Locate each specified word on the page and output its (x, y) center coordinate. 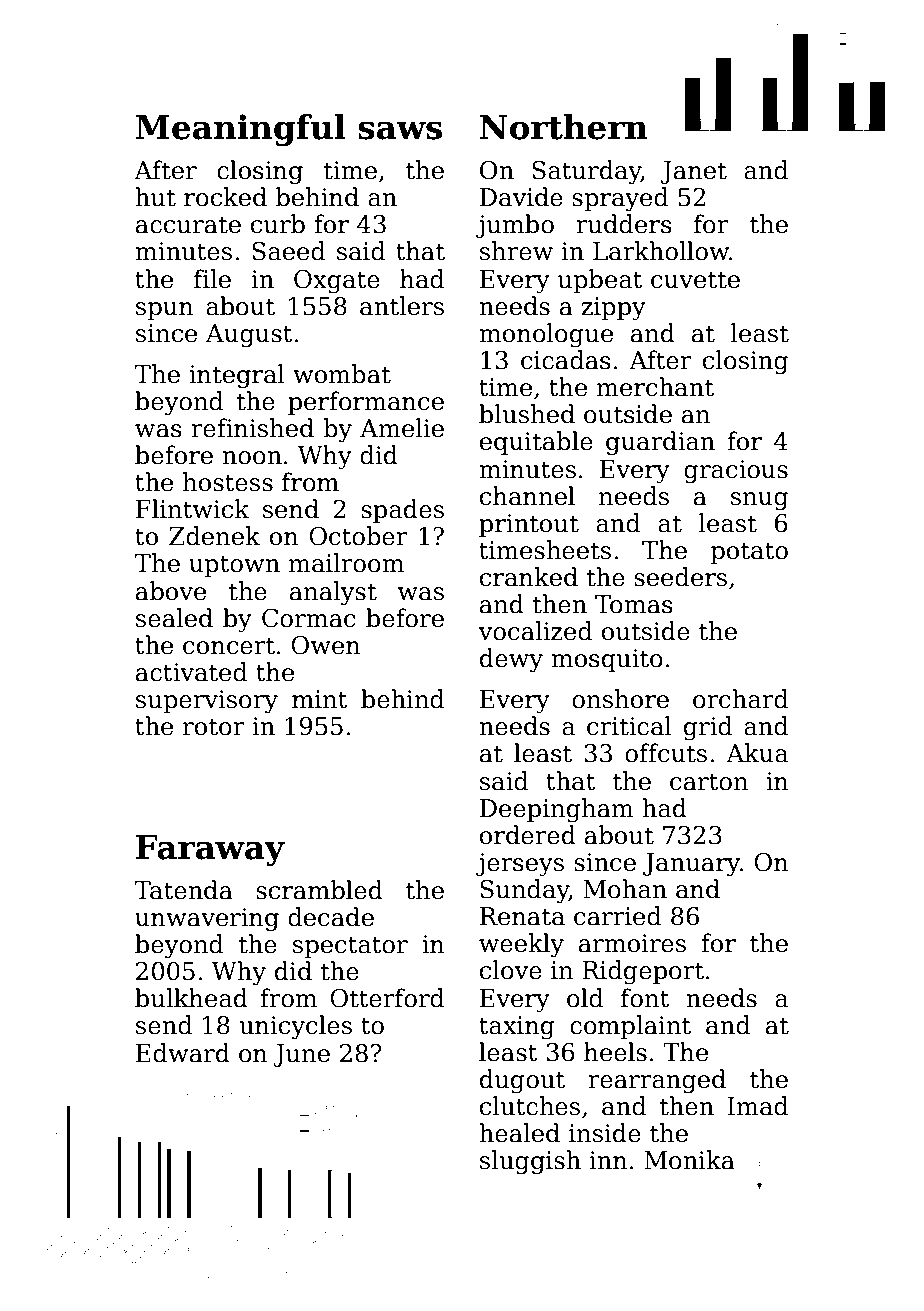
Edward (183, 1053)
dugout (522, 1081)
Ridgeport (643, 972)
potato (749, 553)
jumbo (515, 226)
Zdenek (214, 536)
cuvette (695, 280)
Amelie (402, 428)
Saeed (288, 251)
